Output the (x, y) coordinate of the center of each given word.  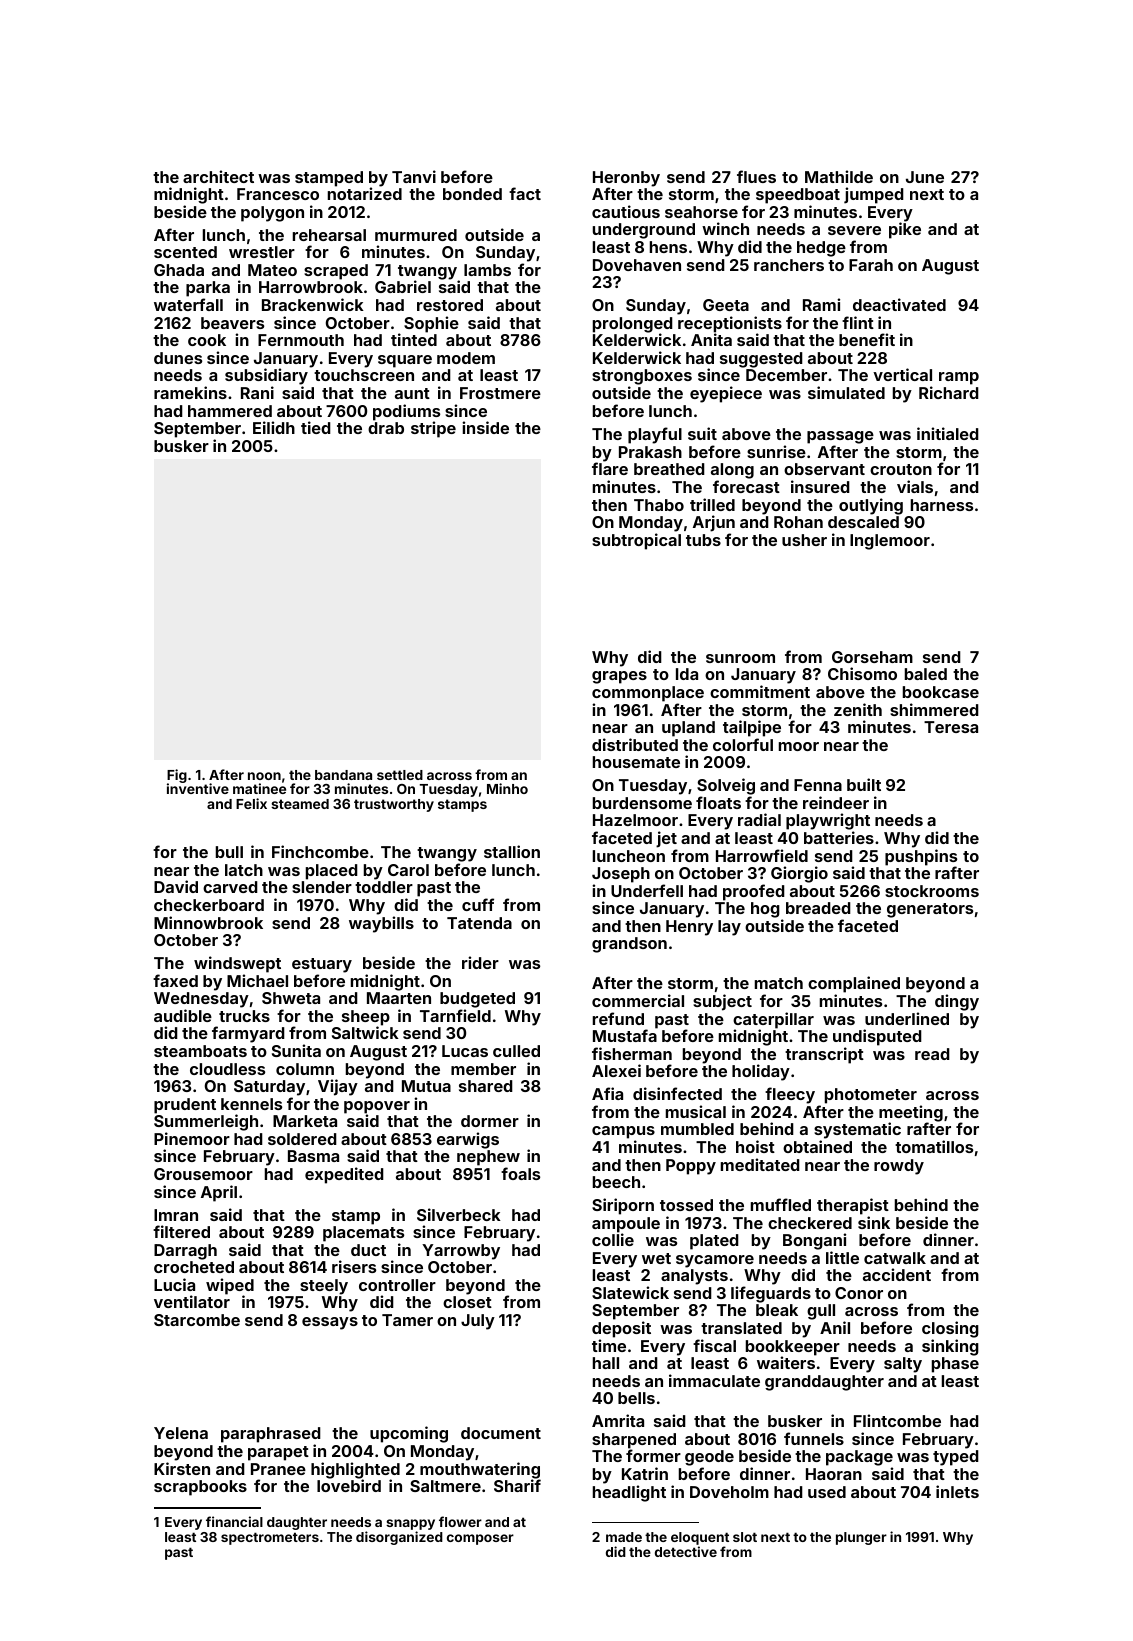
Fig (177, 776)
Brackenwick (313, 304)
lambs (487, 270)
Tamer (407, 1320)
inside (485, 427)
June (925, 177)
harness (942, 505)
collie (613, 1239)
